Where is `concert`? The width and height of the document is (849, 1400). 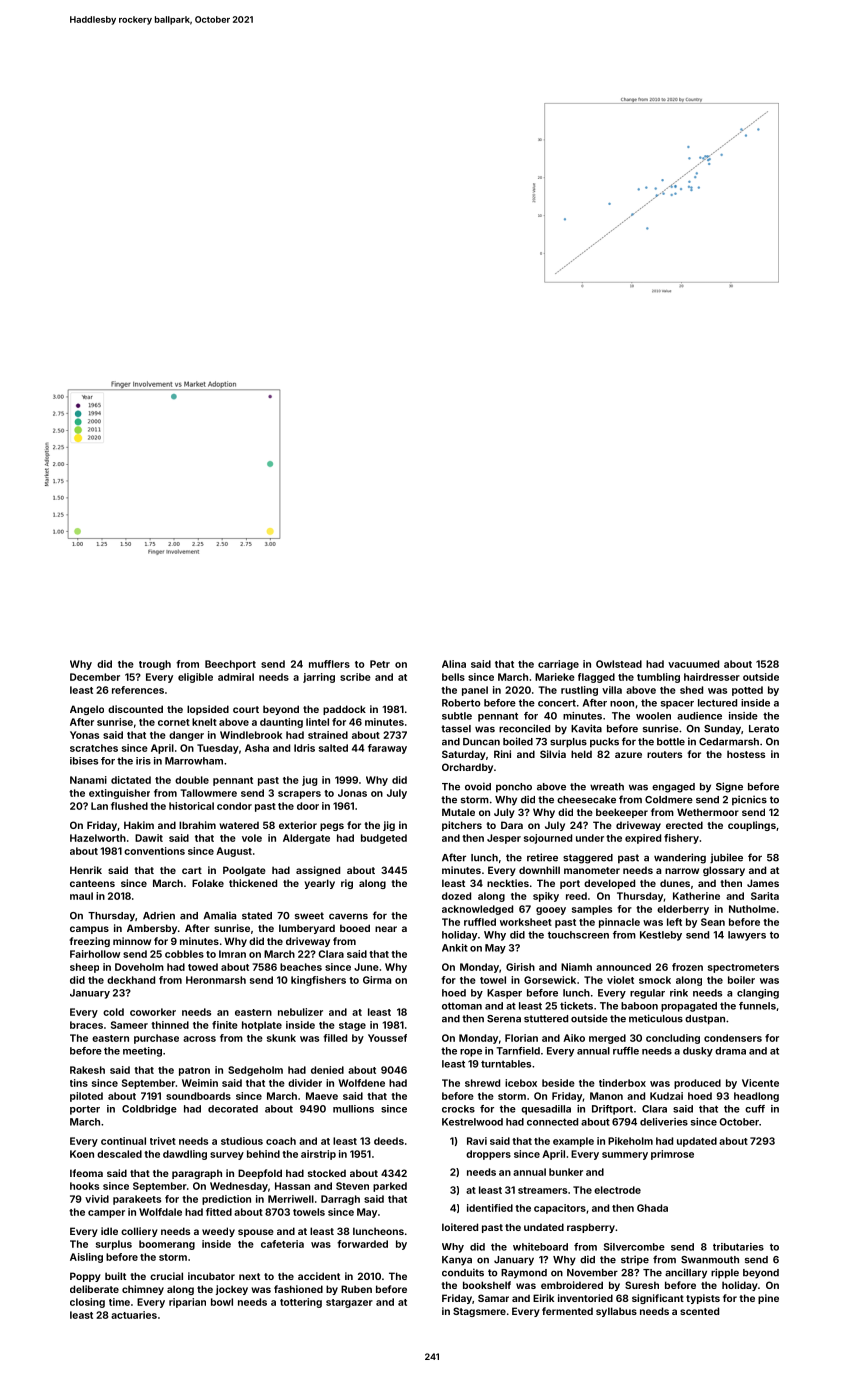 concert is located at coordinates (557, 703).
